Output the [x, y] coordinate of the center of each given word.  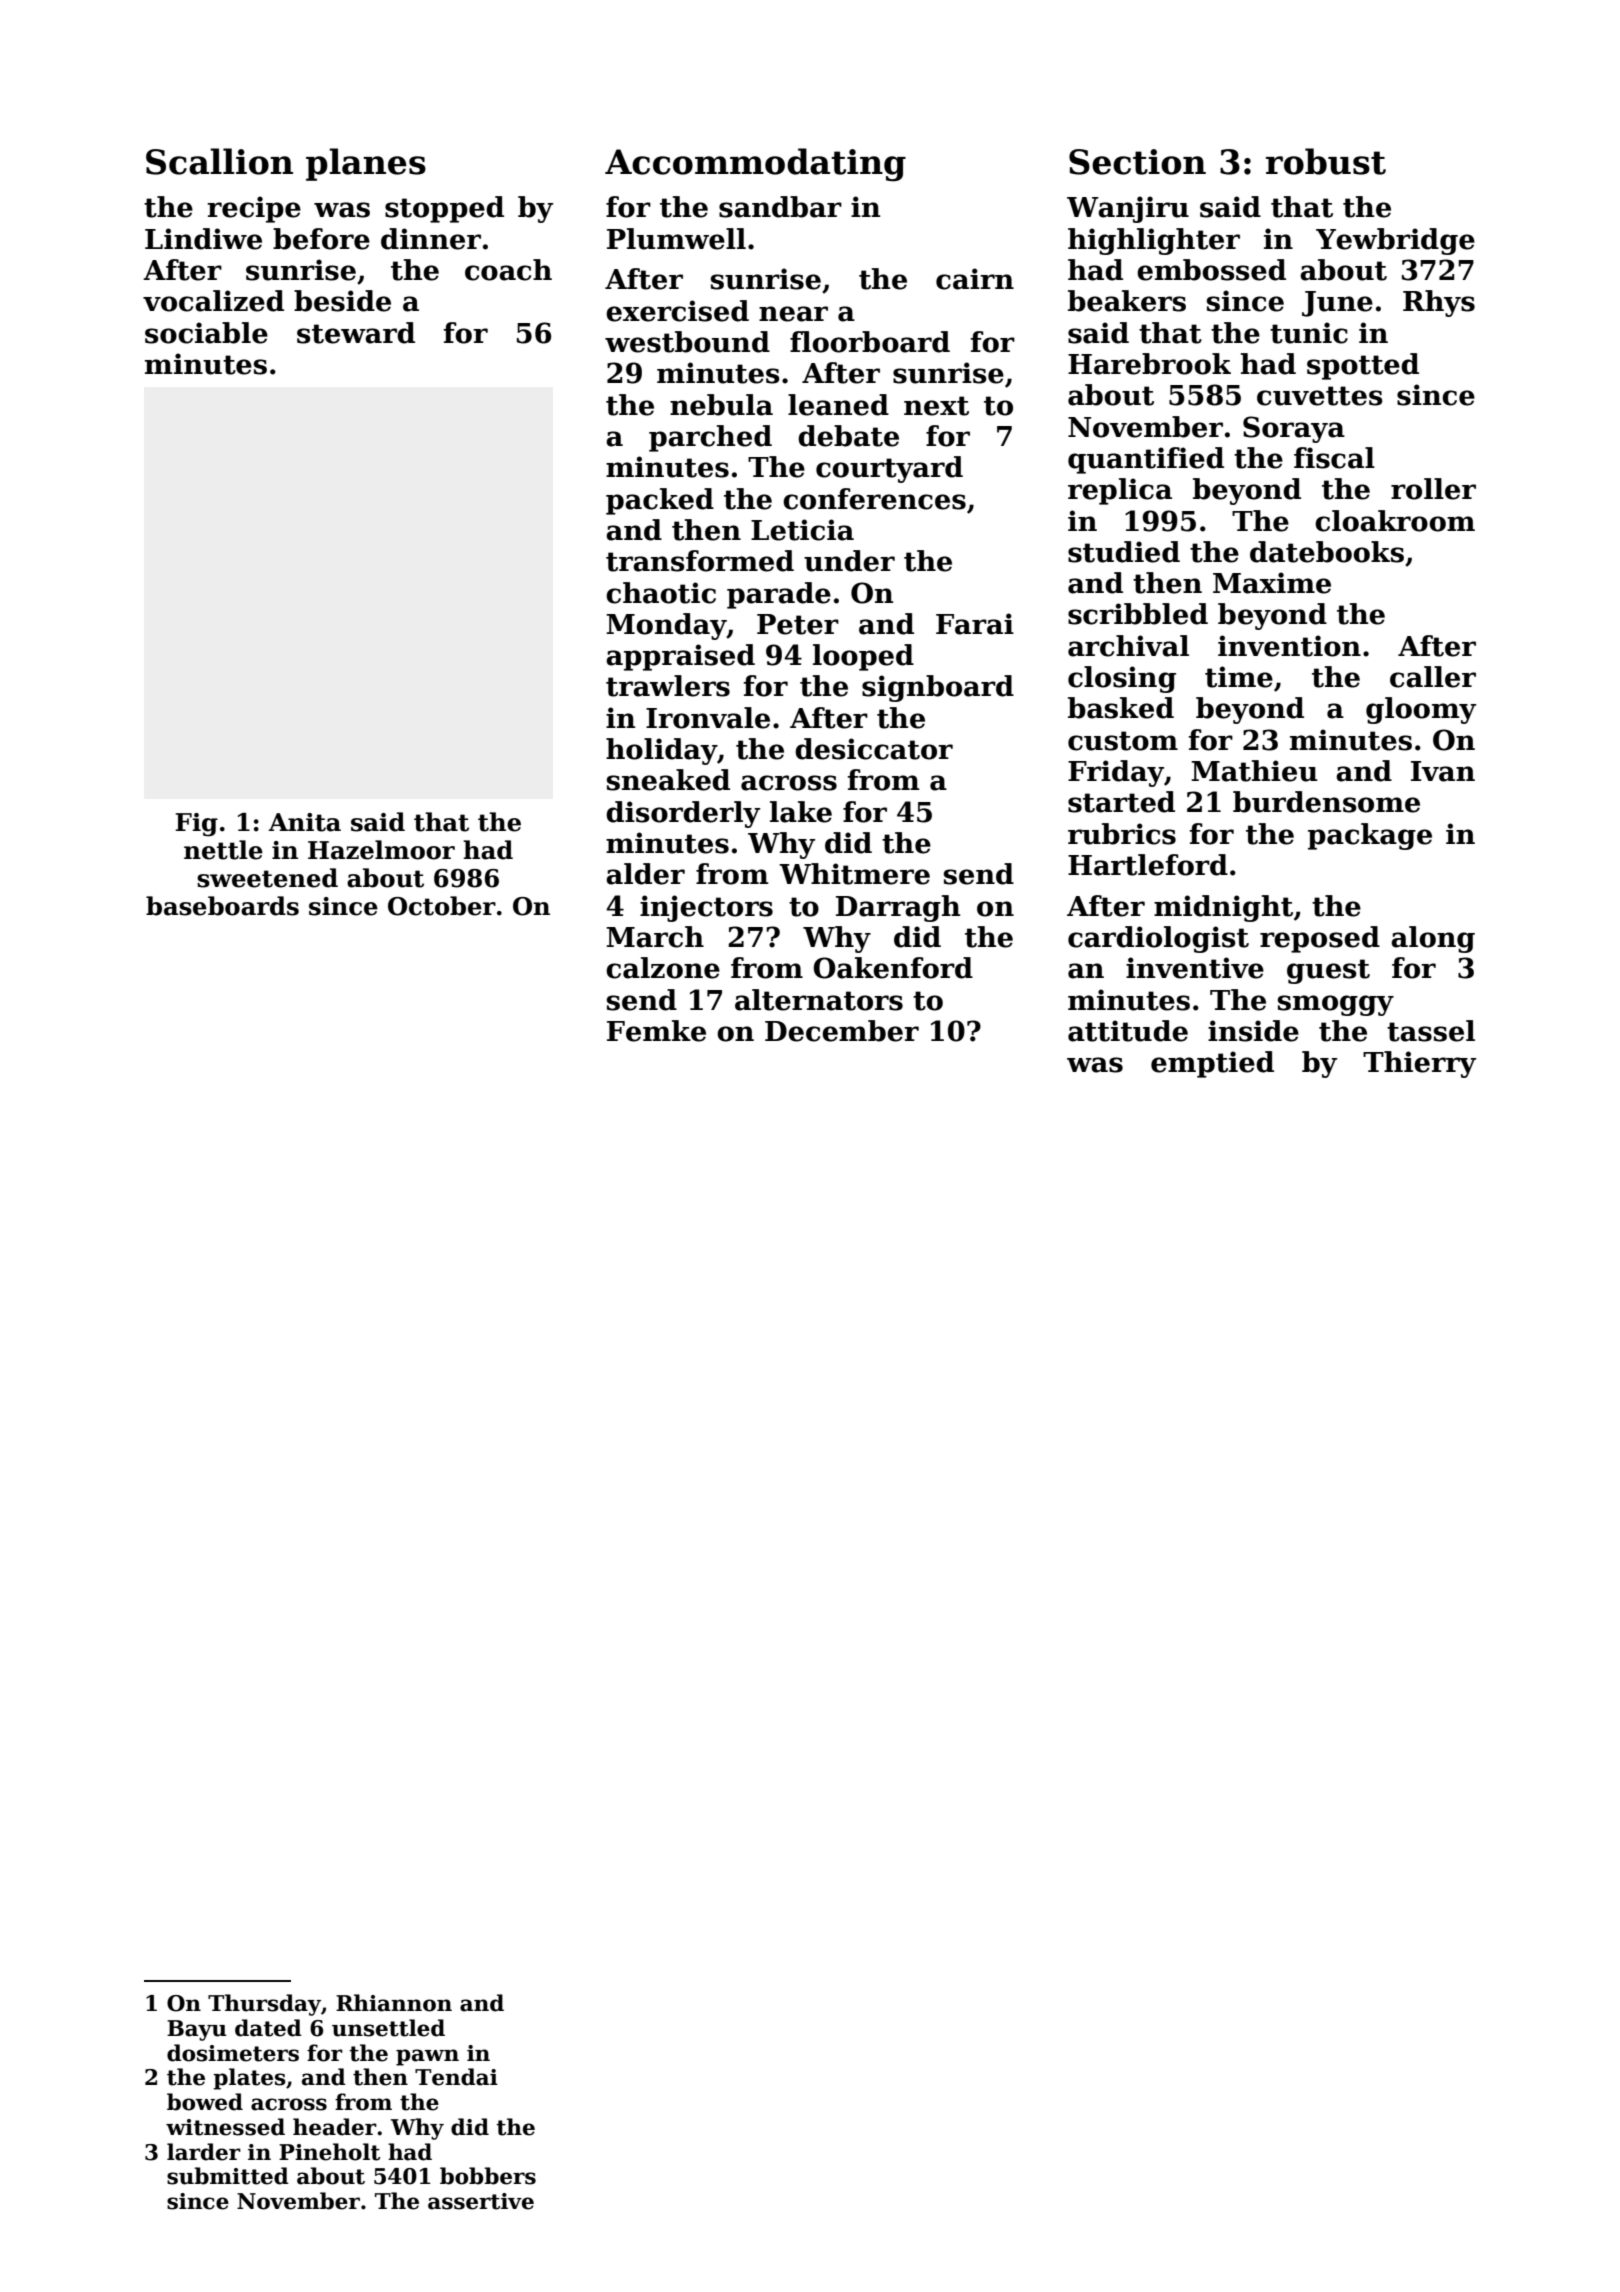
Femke [656, 1031]
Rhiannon [394, 2003]
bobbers [488, 2176]
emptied [1212, 1064]
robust [1326, 161]
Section [1137, 162]
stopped [444, 209]
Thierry [1419, 1064]
